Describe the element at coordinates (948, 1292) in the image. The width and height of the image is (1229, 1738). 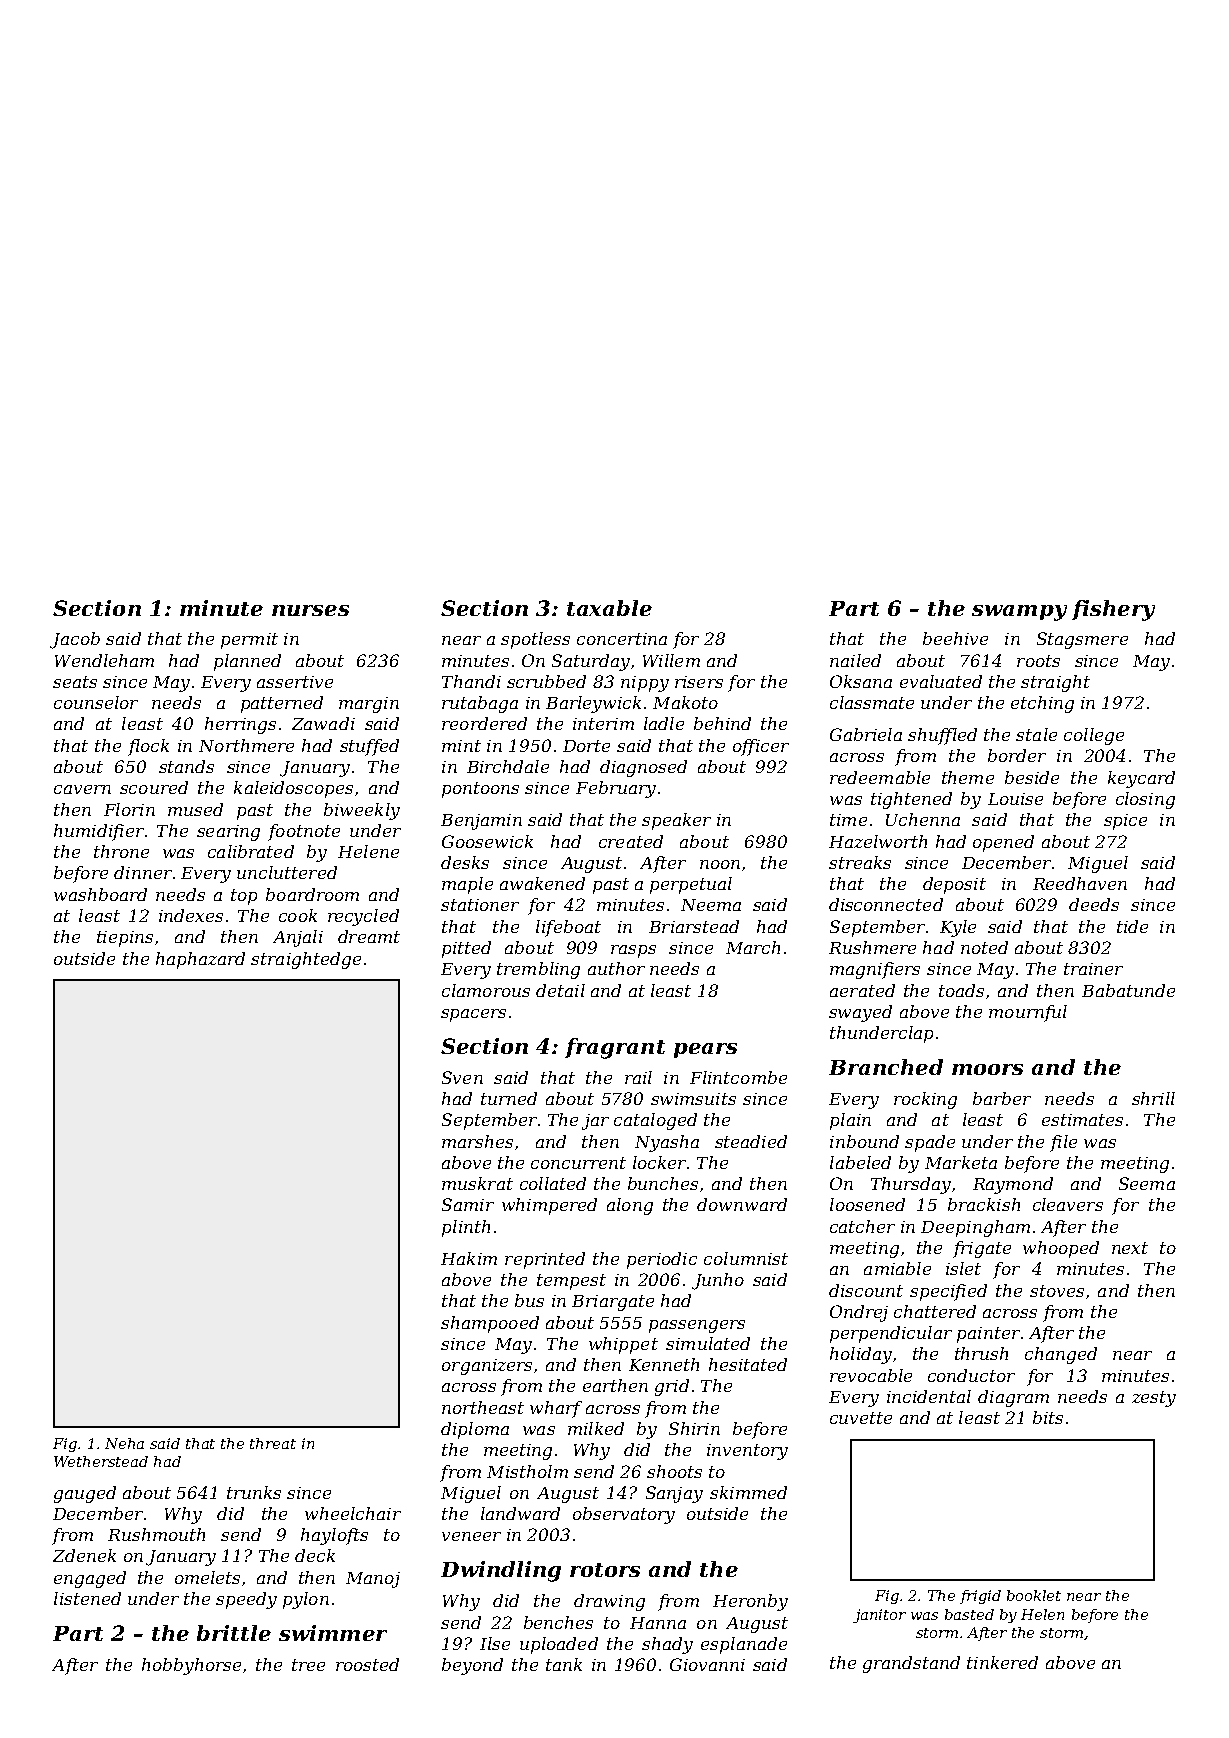
I see `specified` at that location.
